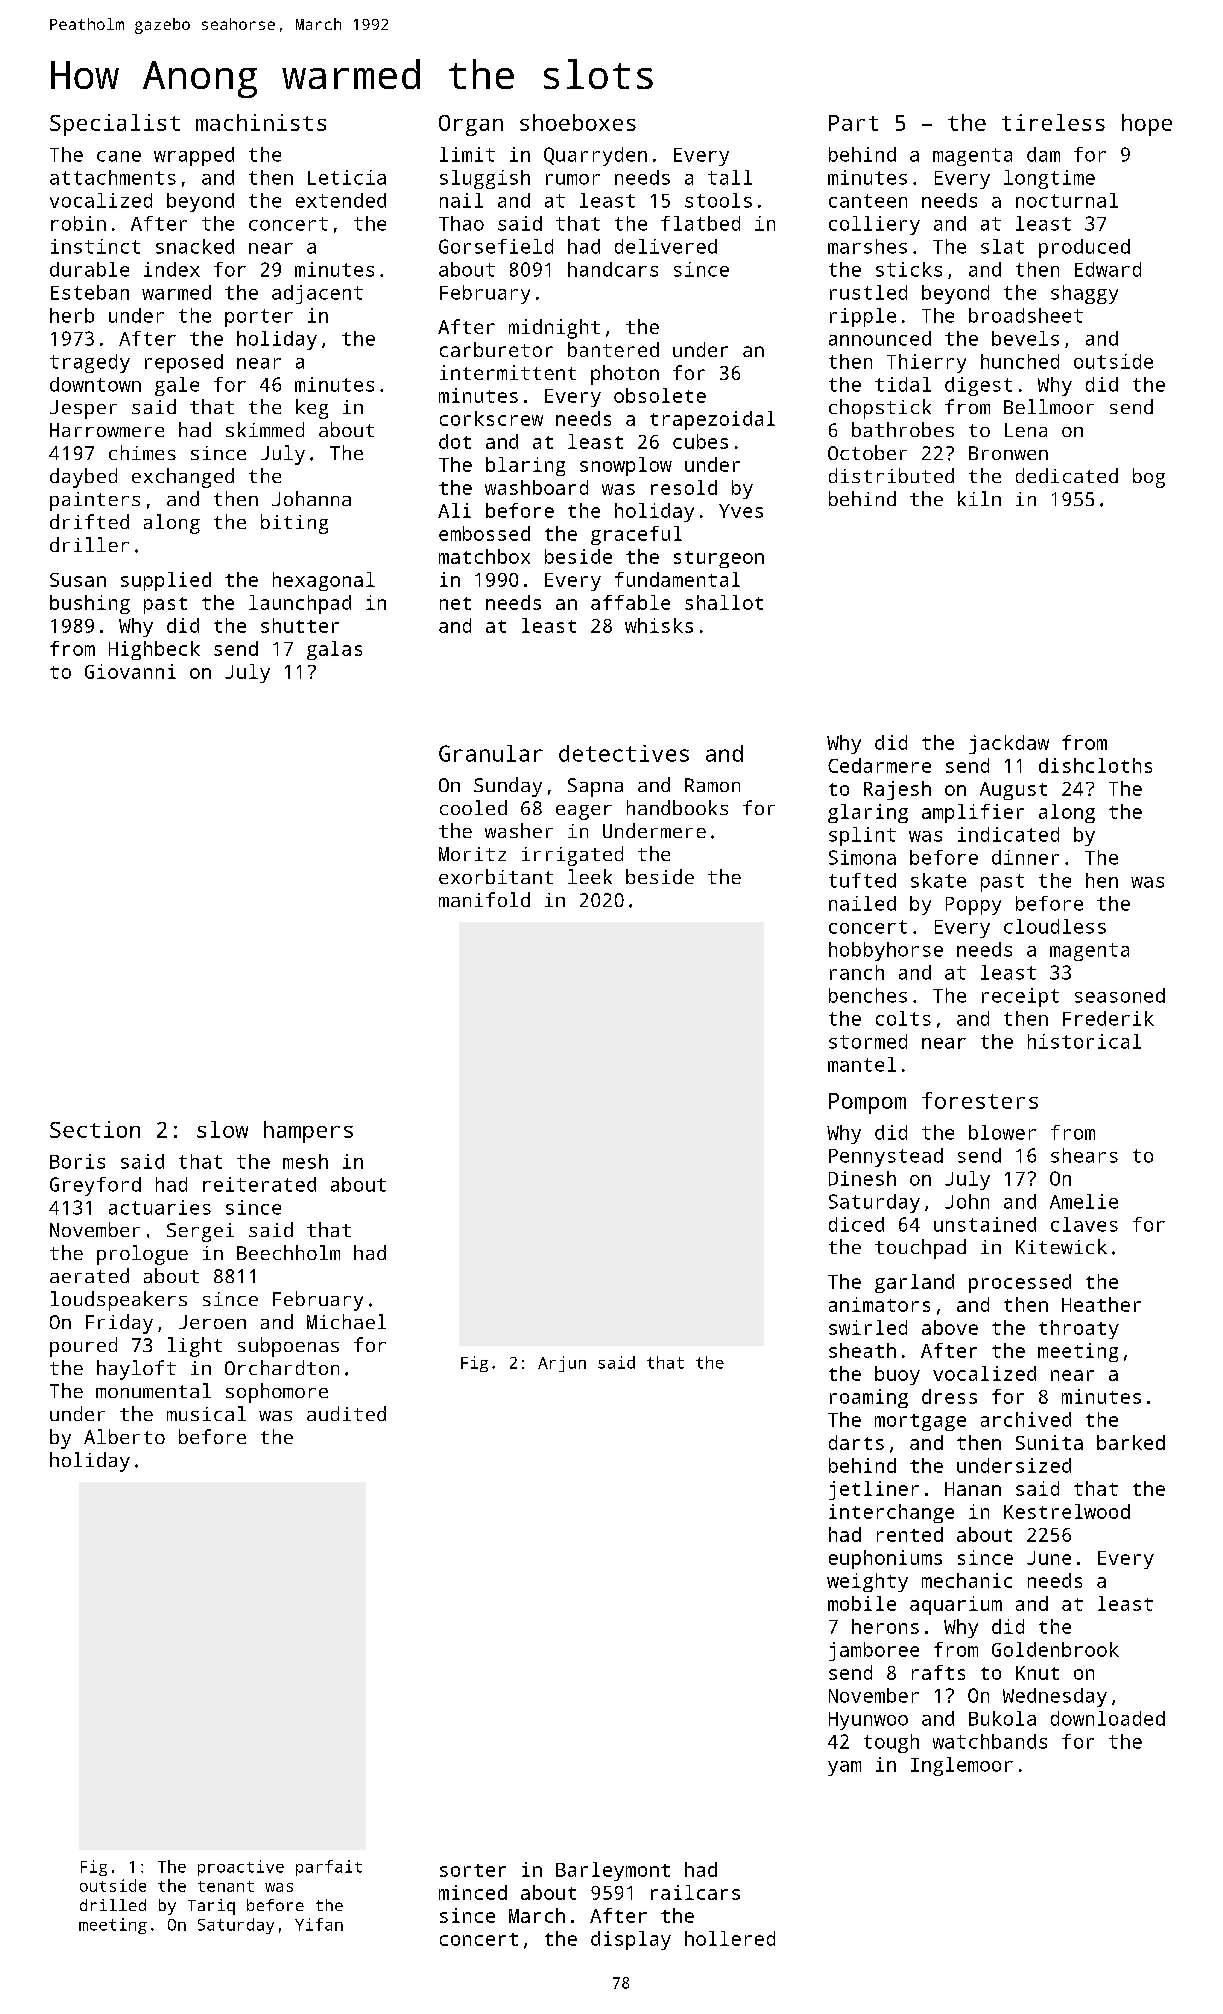 The height and width of the screenshot is (2014, 1223). What do you see at coordinates (613, 1871) in the screenshot?
I see `Barleymont` at bounding box center [613, 1871].
